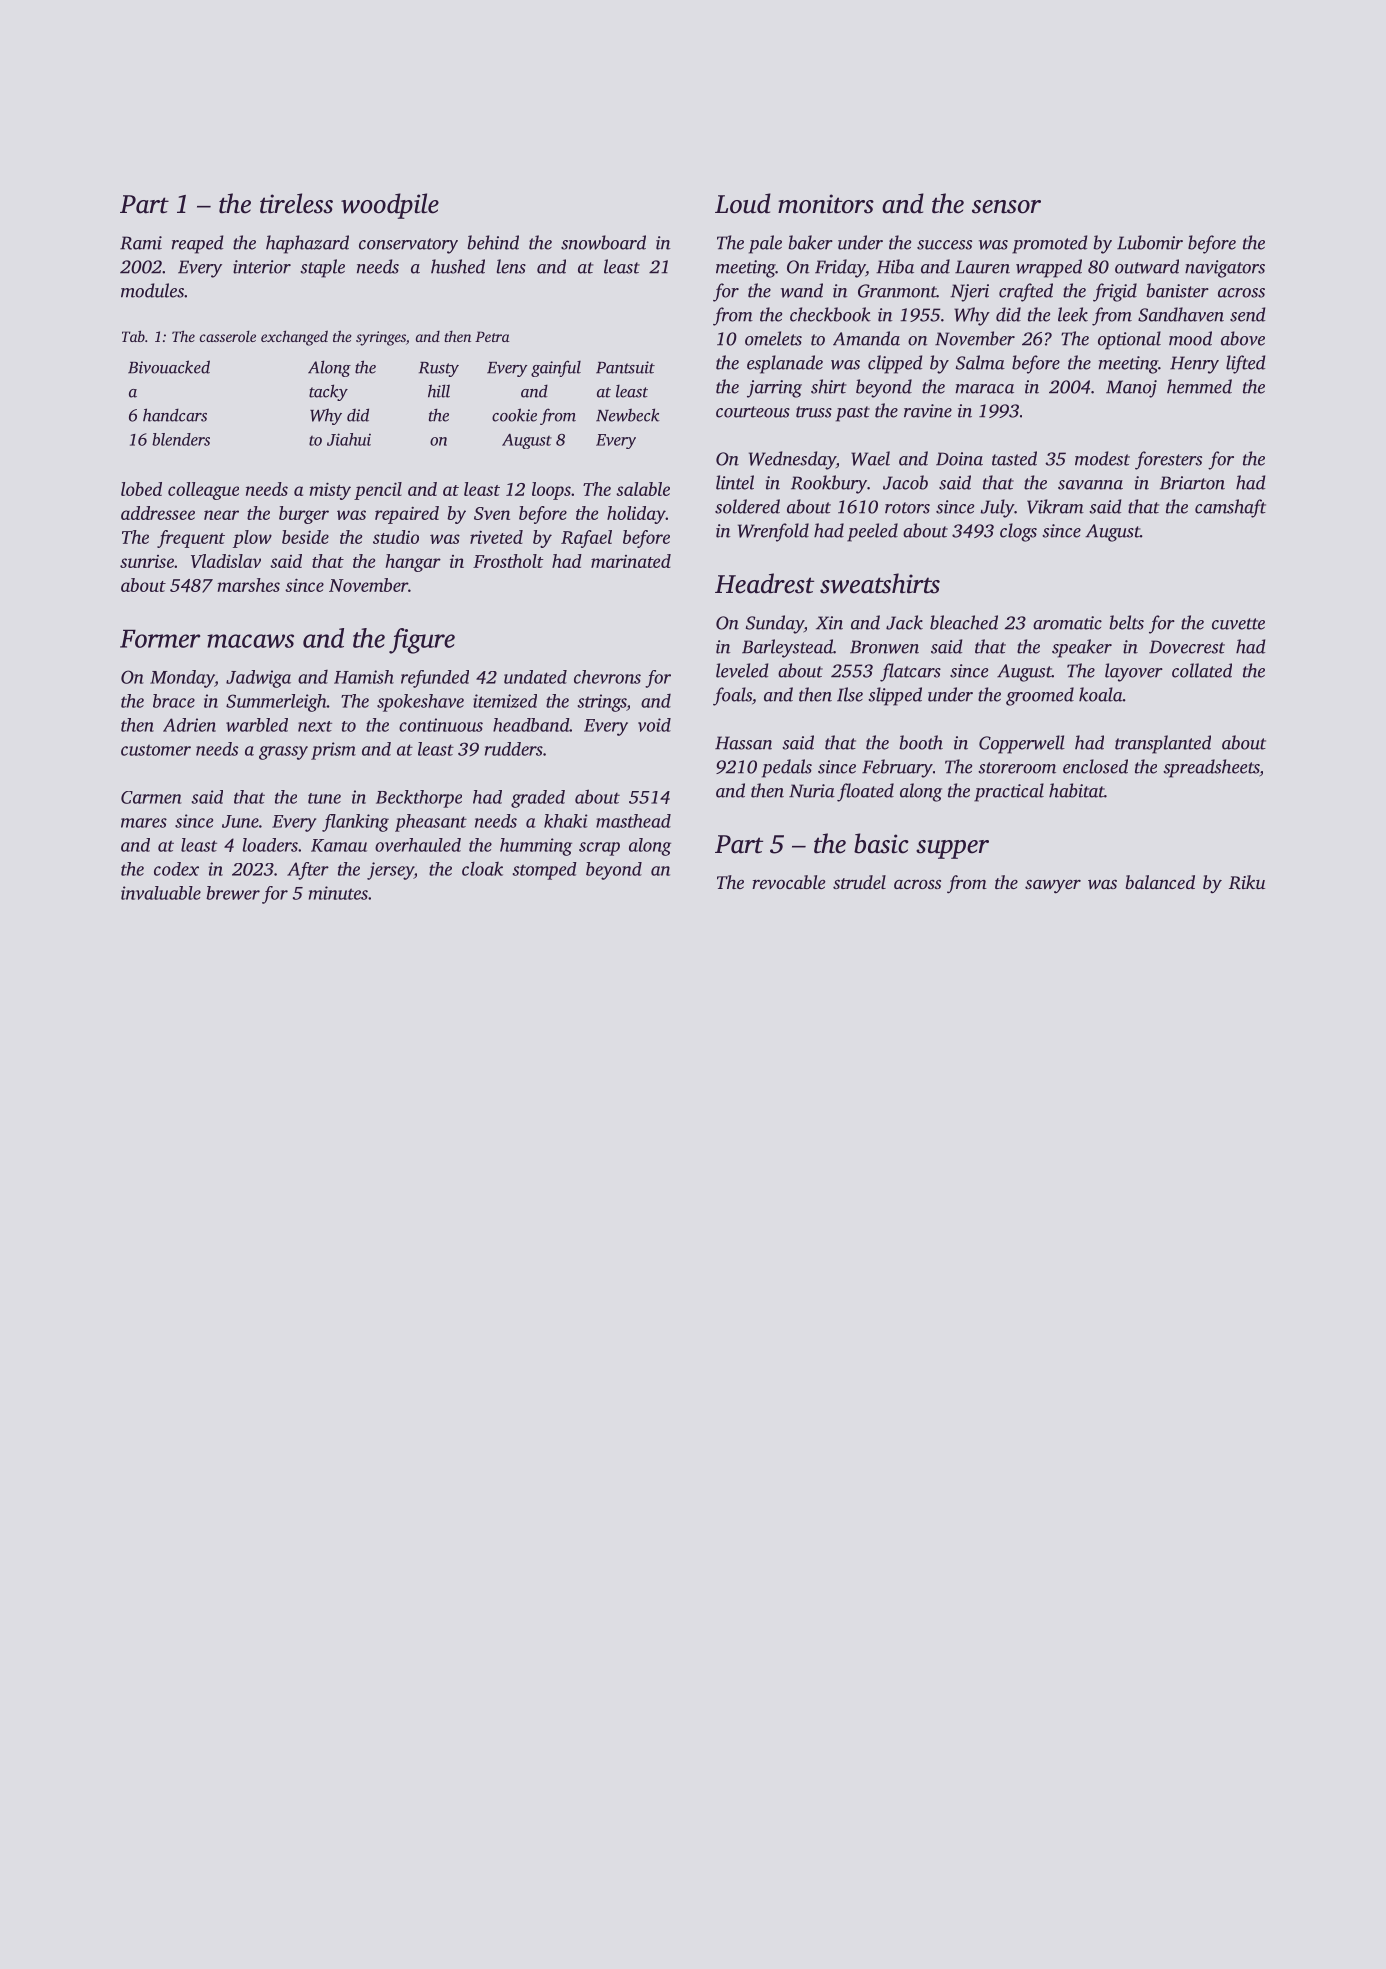 The width and height of the screenshot is (1386, 1969). I want to click on jarring, so click(774, 389).
